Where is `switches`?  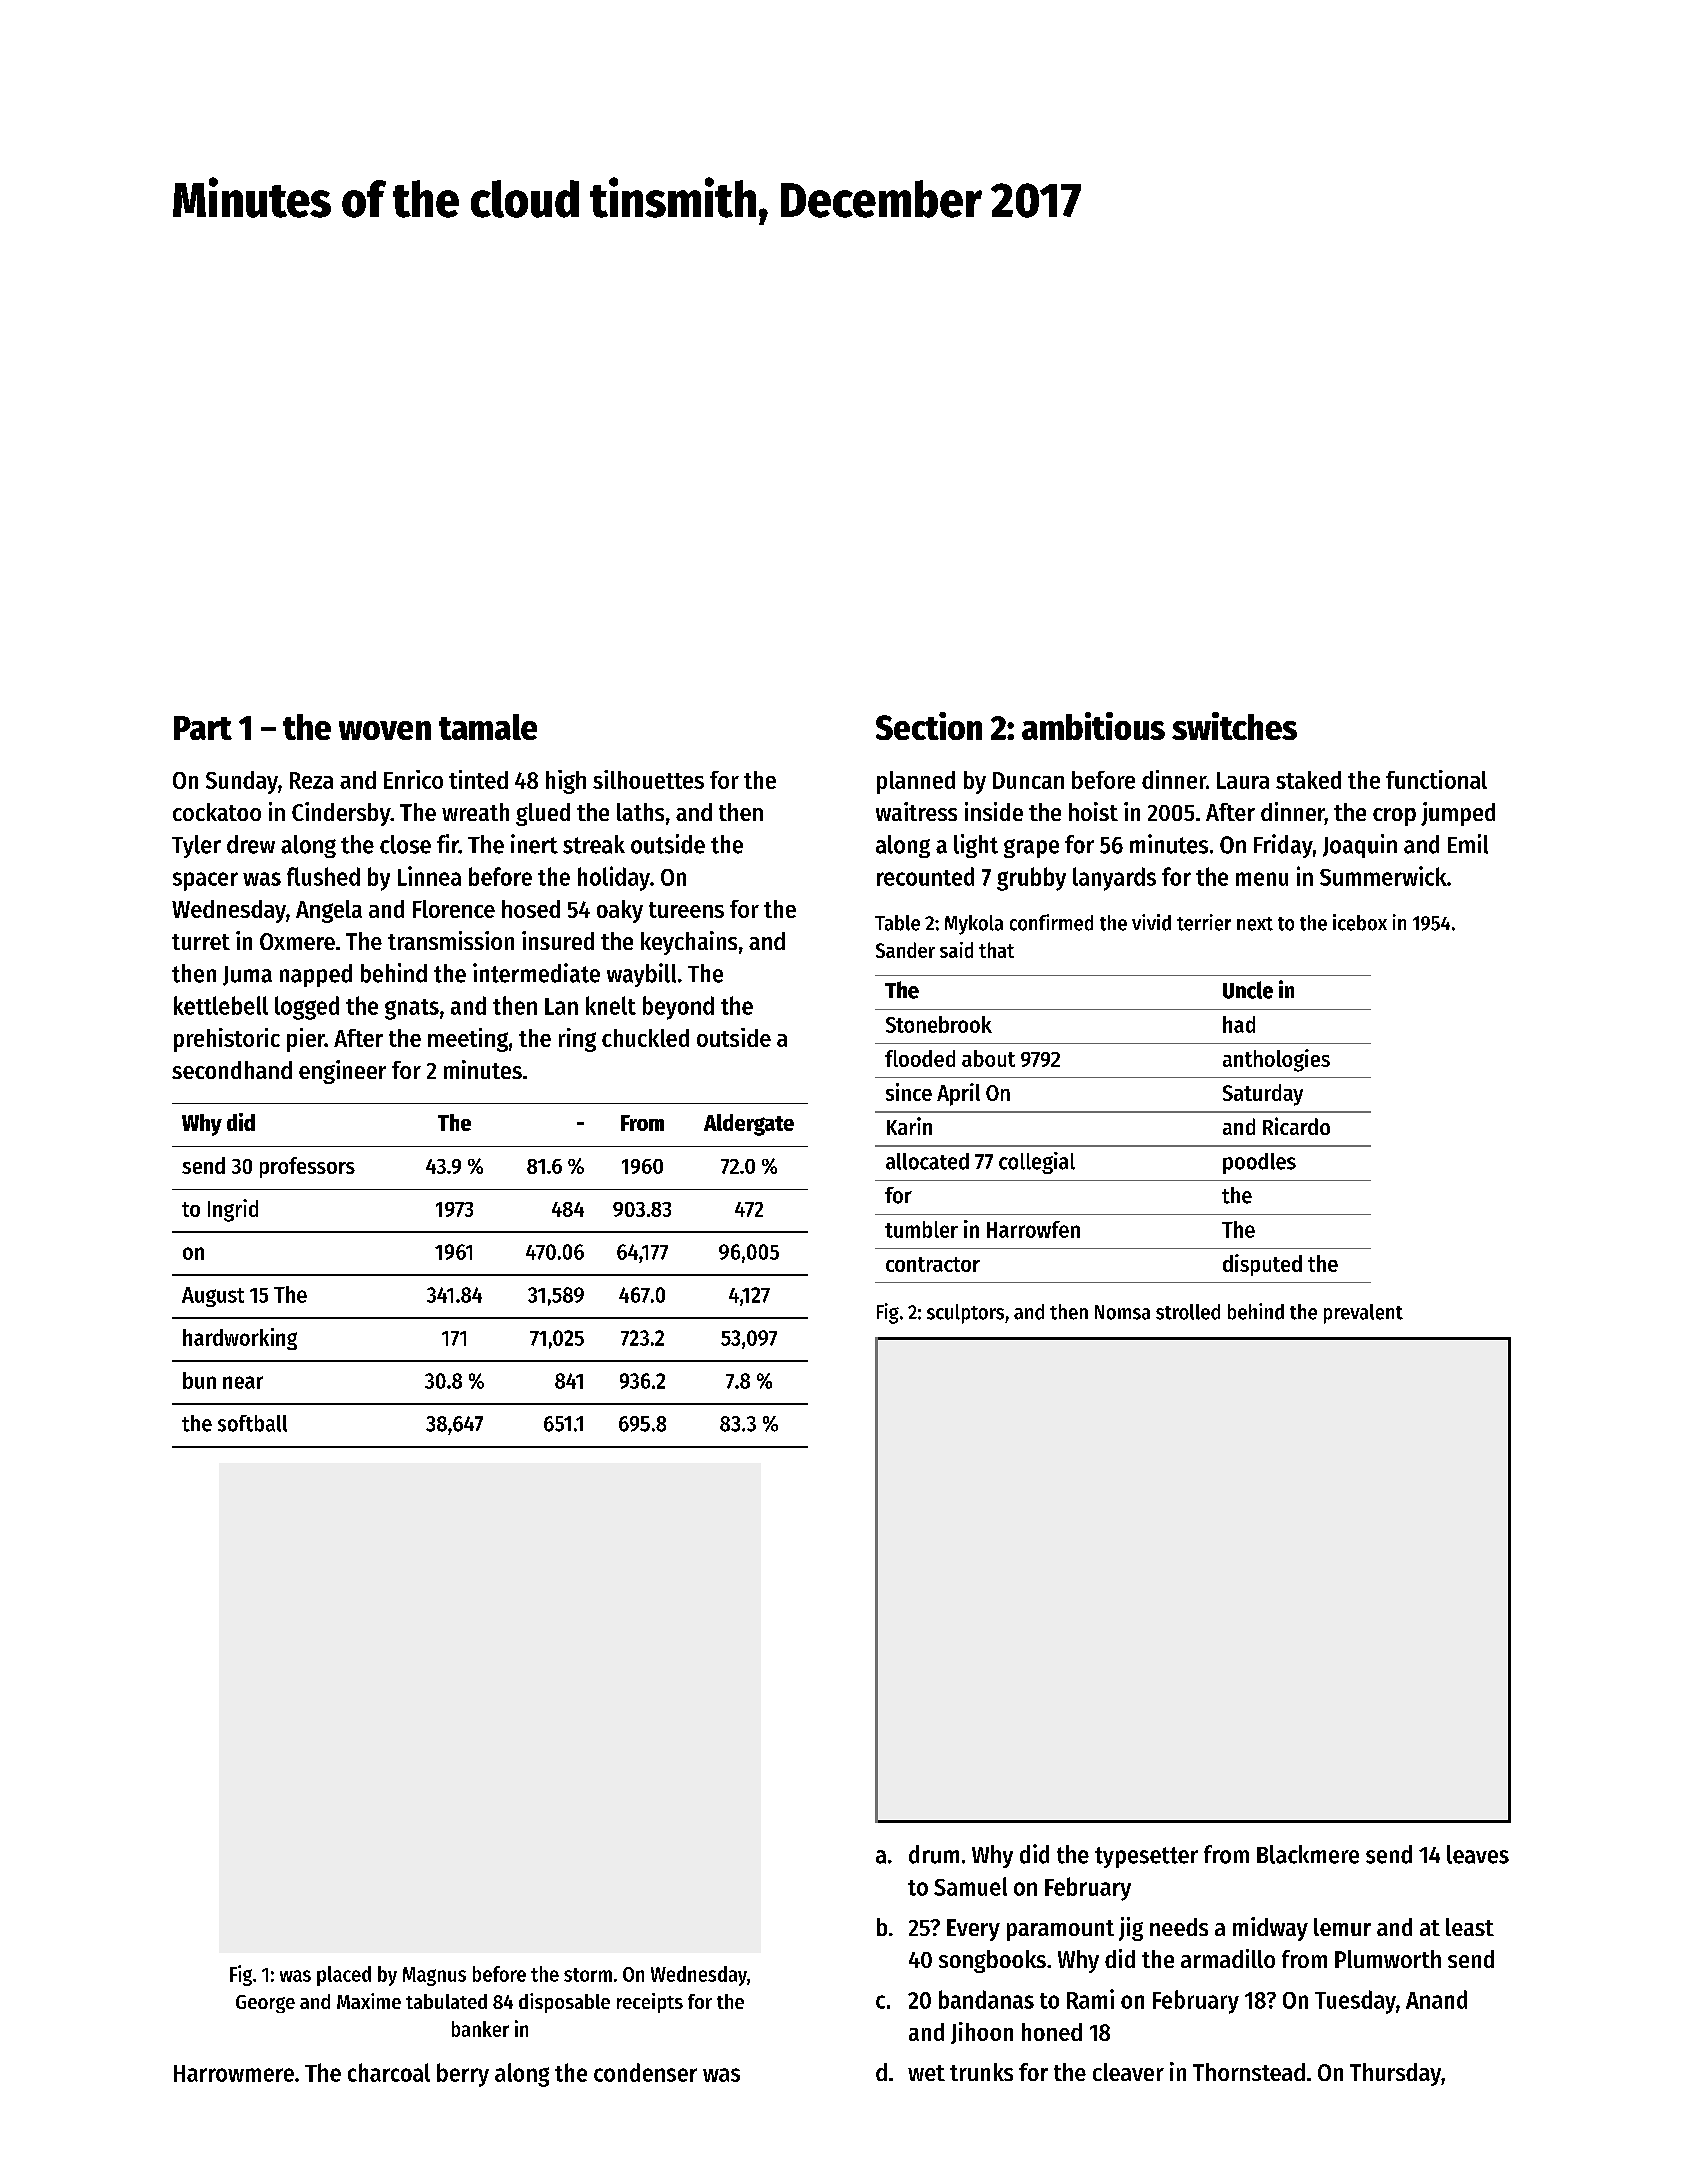 switches is located at coordinates (1234, 726).
